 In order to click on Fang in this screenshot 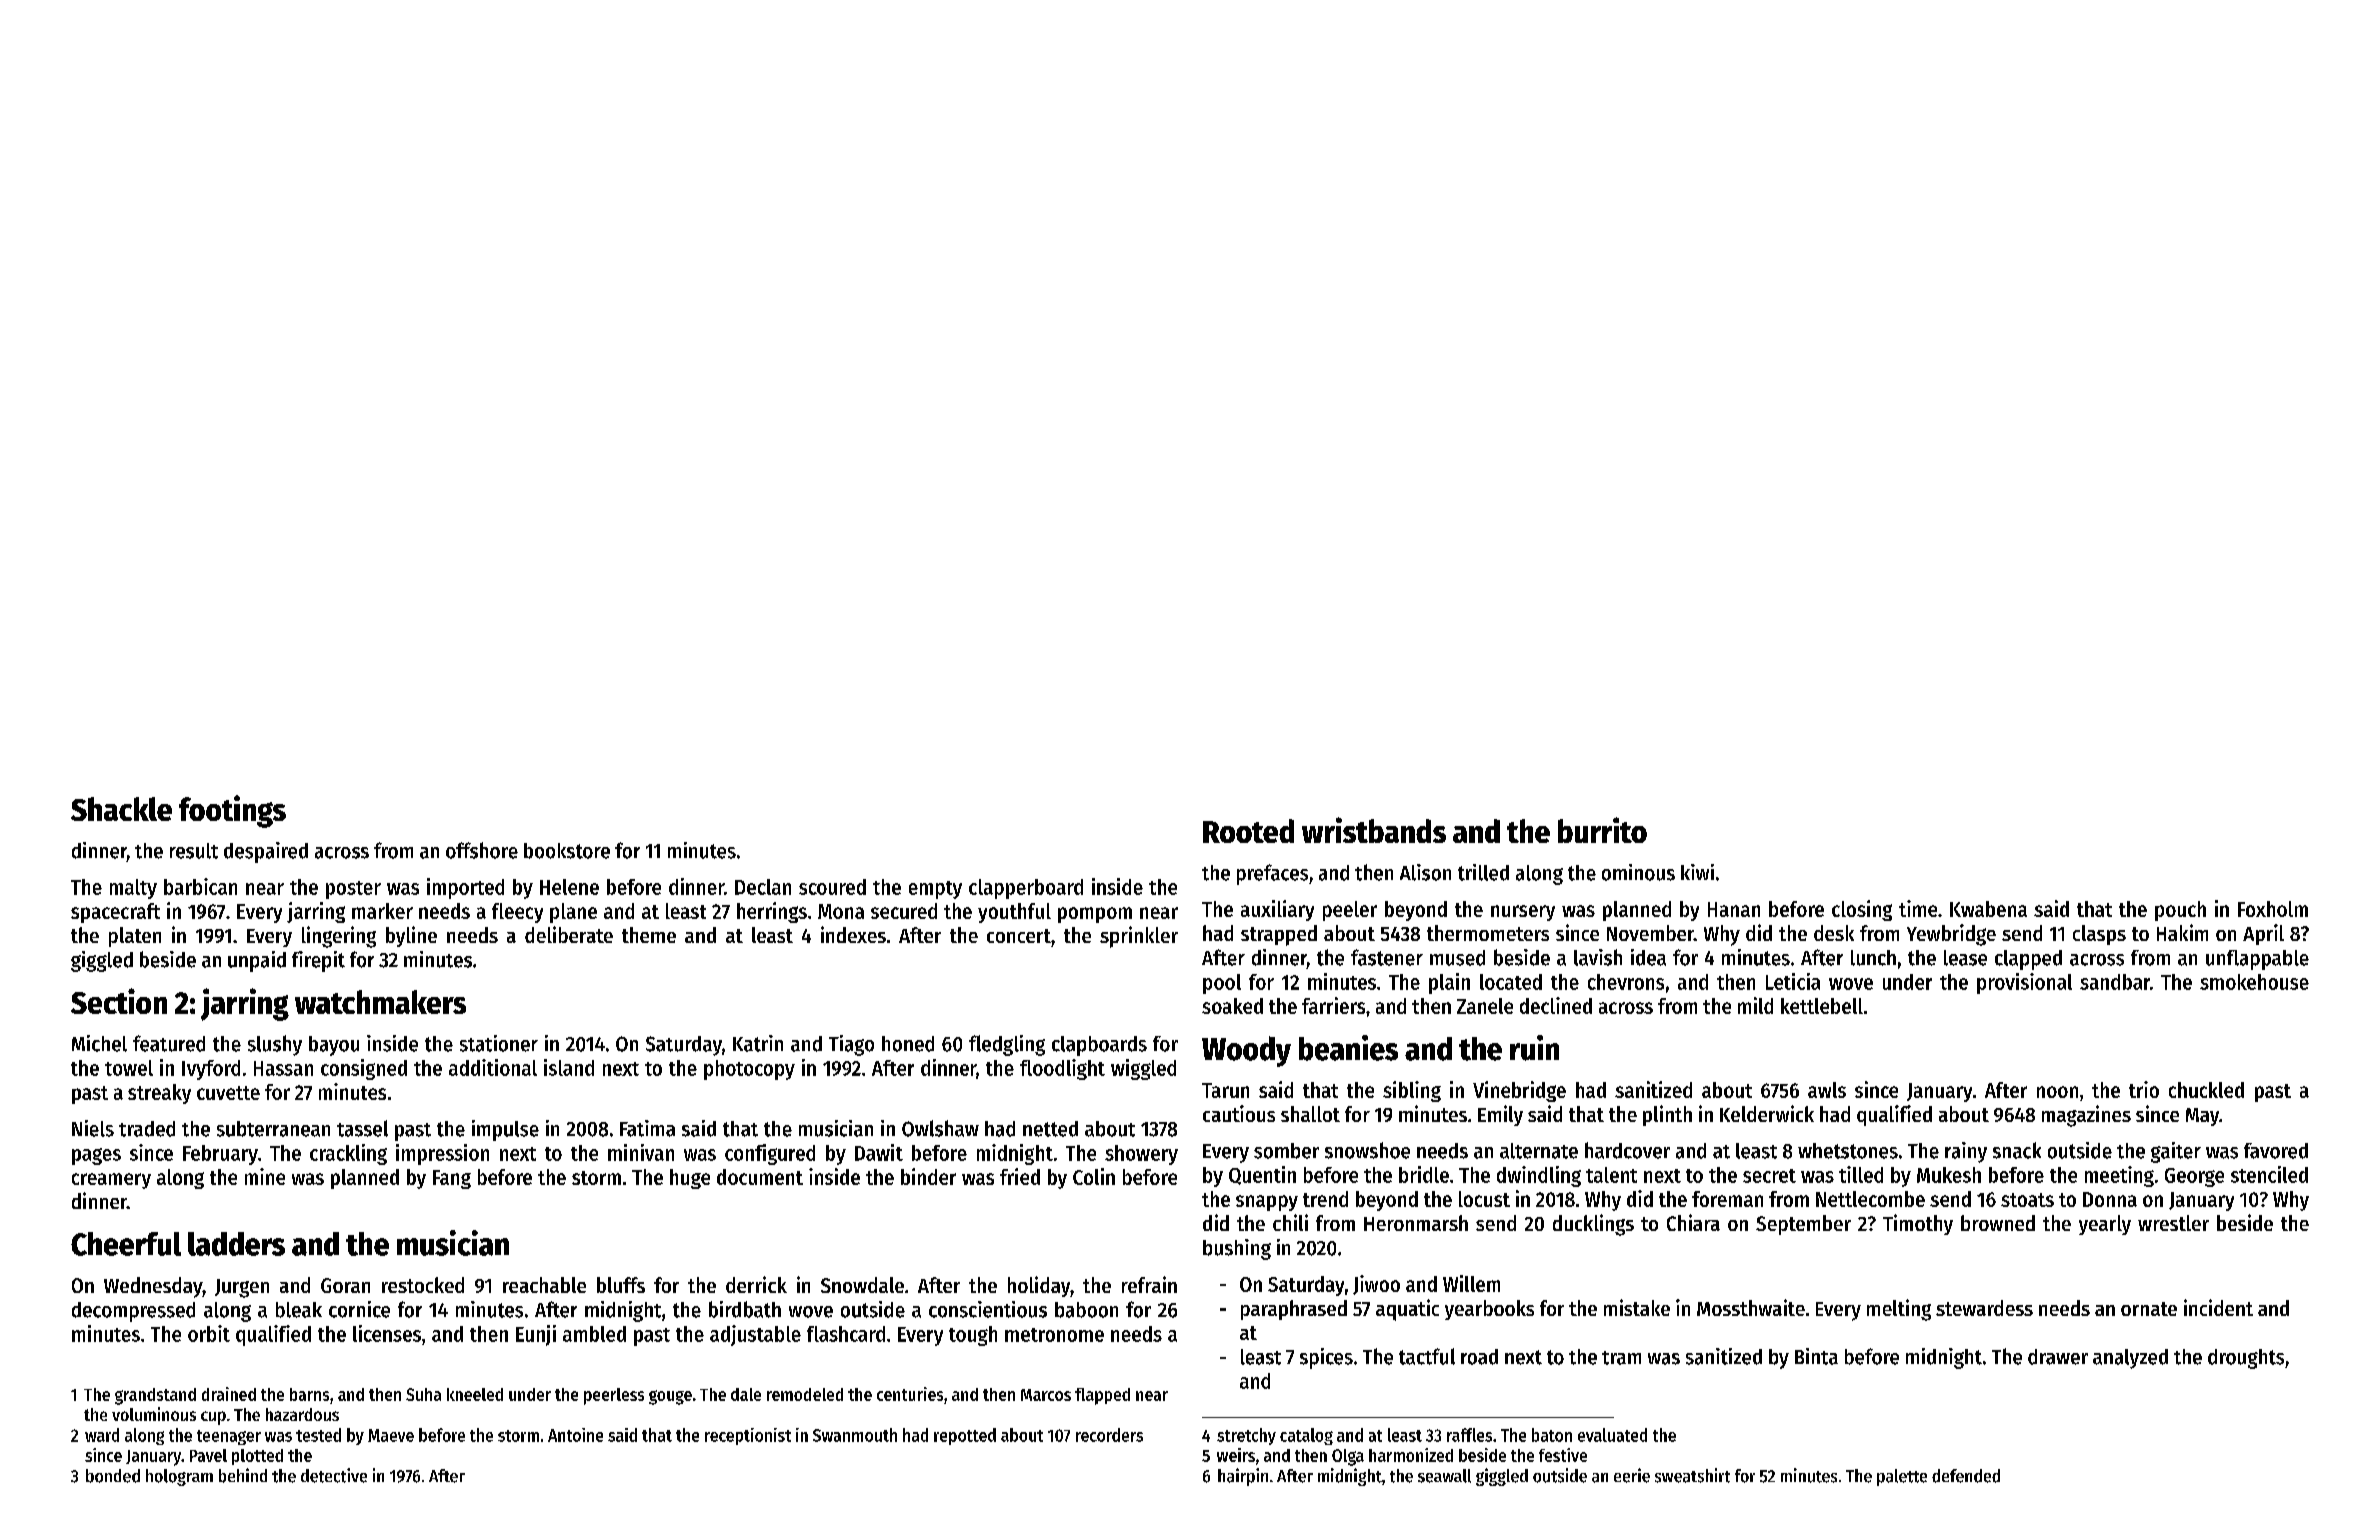, I will do `click(452, 1179)`.
